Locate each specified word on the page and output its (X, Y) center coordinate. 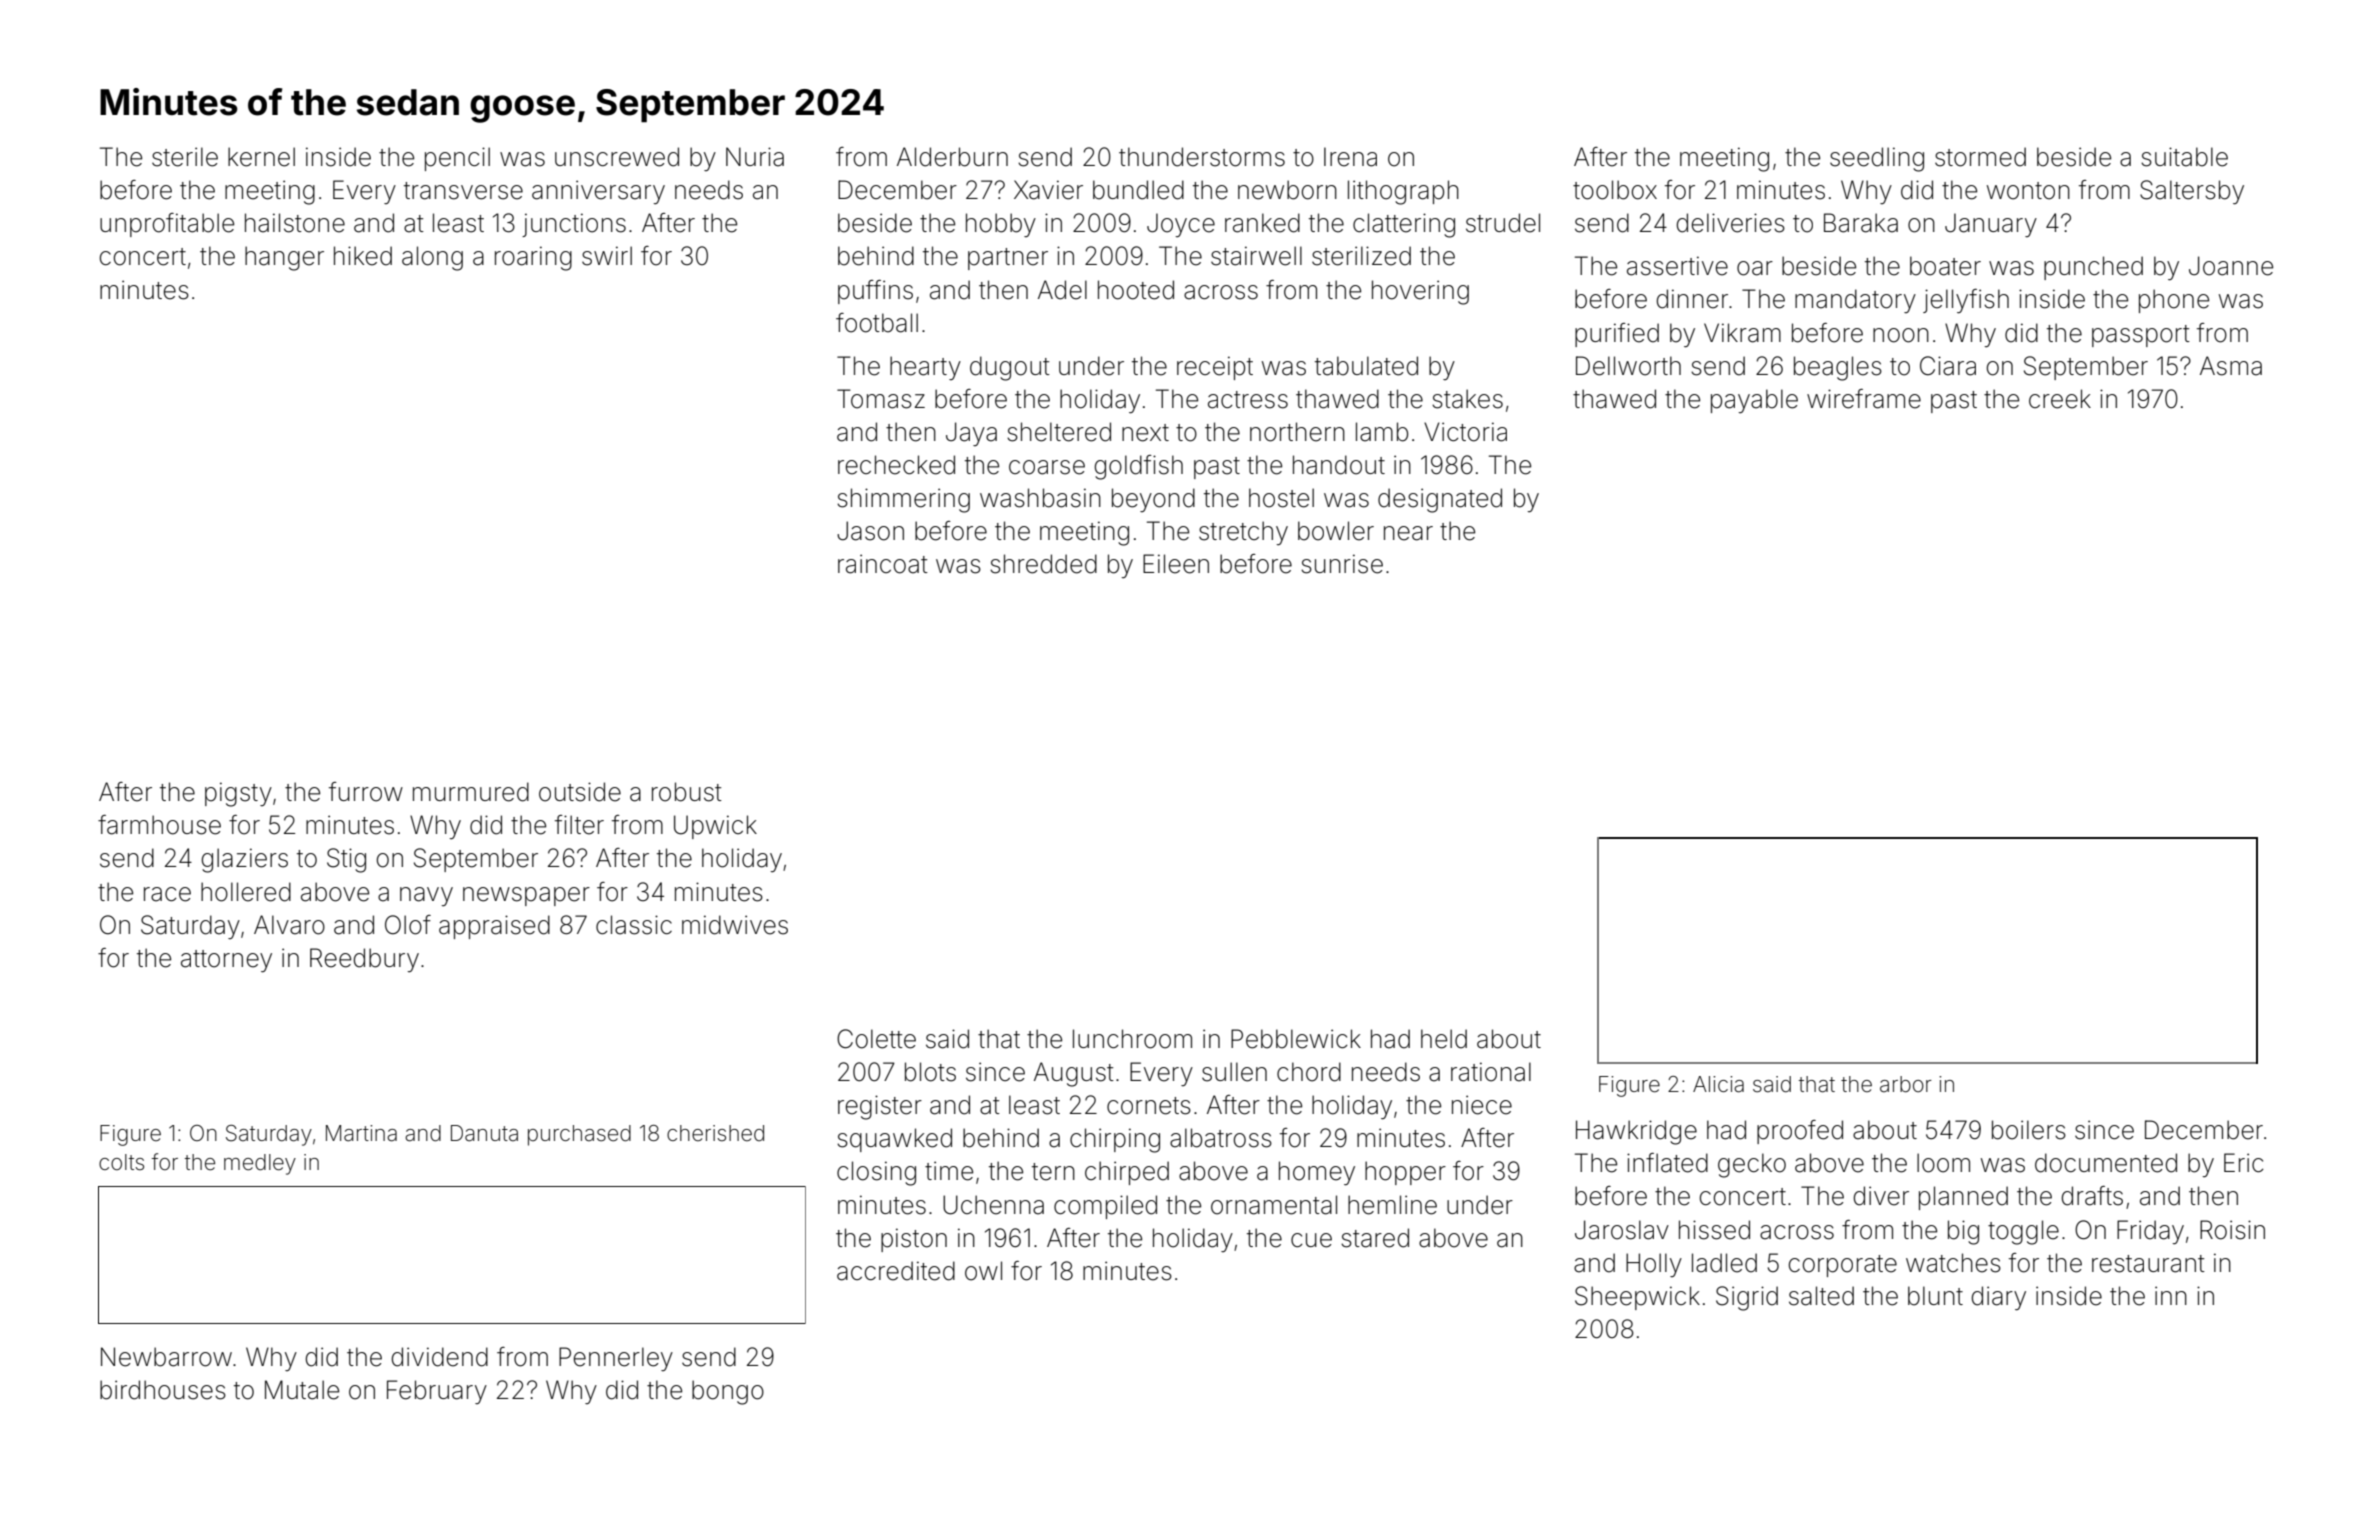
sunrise (1342, 564)
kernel (261, 157)
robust (687, 792)
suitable (2184, 157)
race (167, 894)
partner (1008, 259)
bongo (728, 1392)
